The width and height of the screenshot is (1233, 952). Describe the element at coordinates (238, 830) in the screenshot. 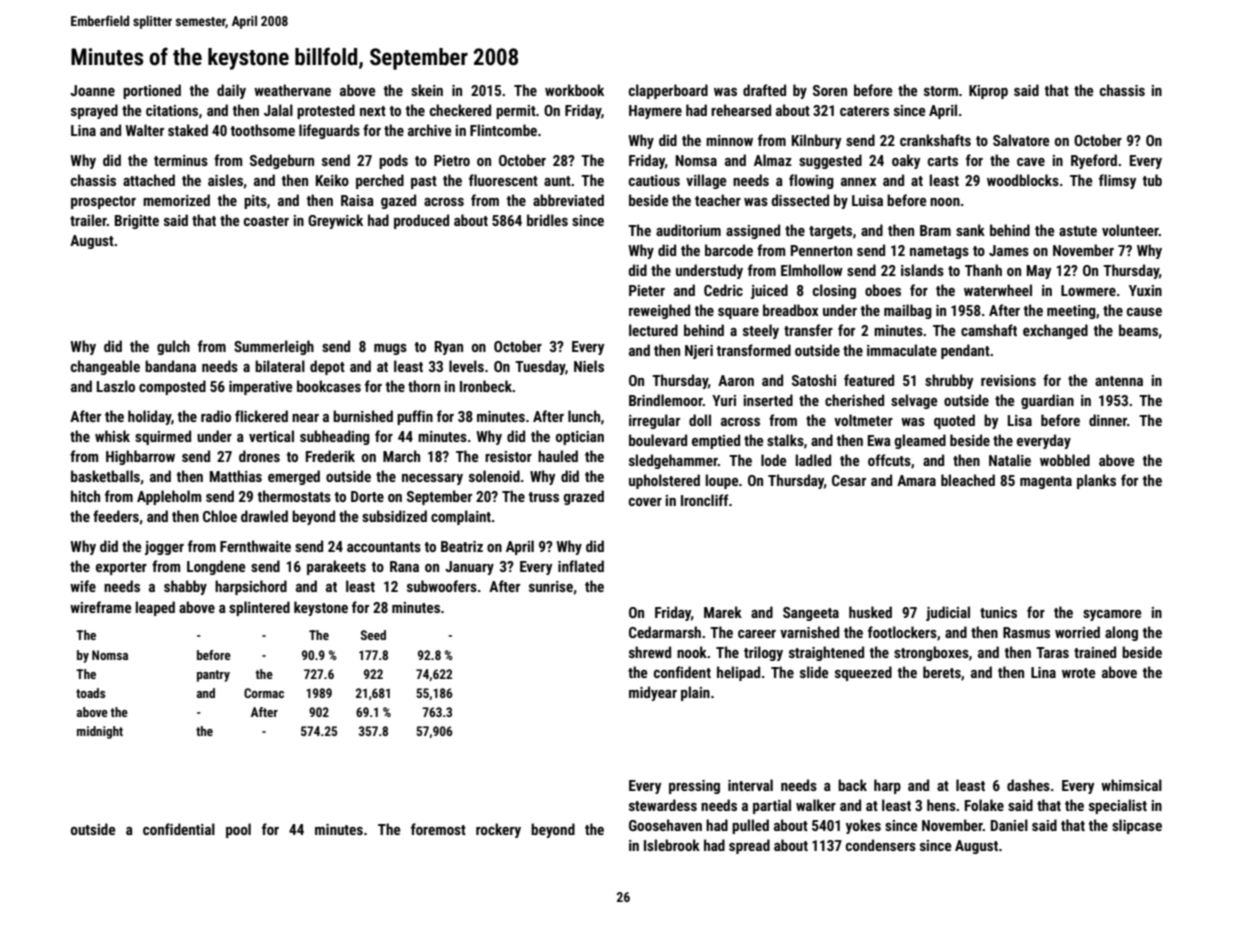

I see `pool` at that location.
